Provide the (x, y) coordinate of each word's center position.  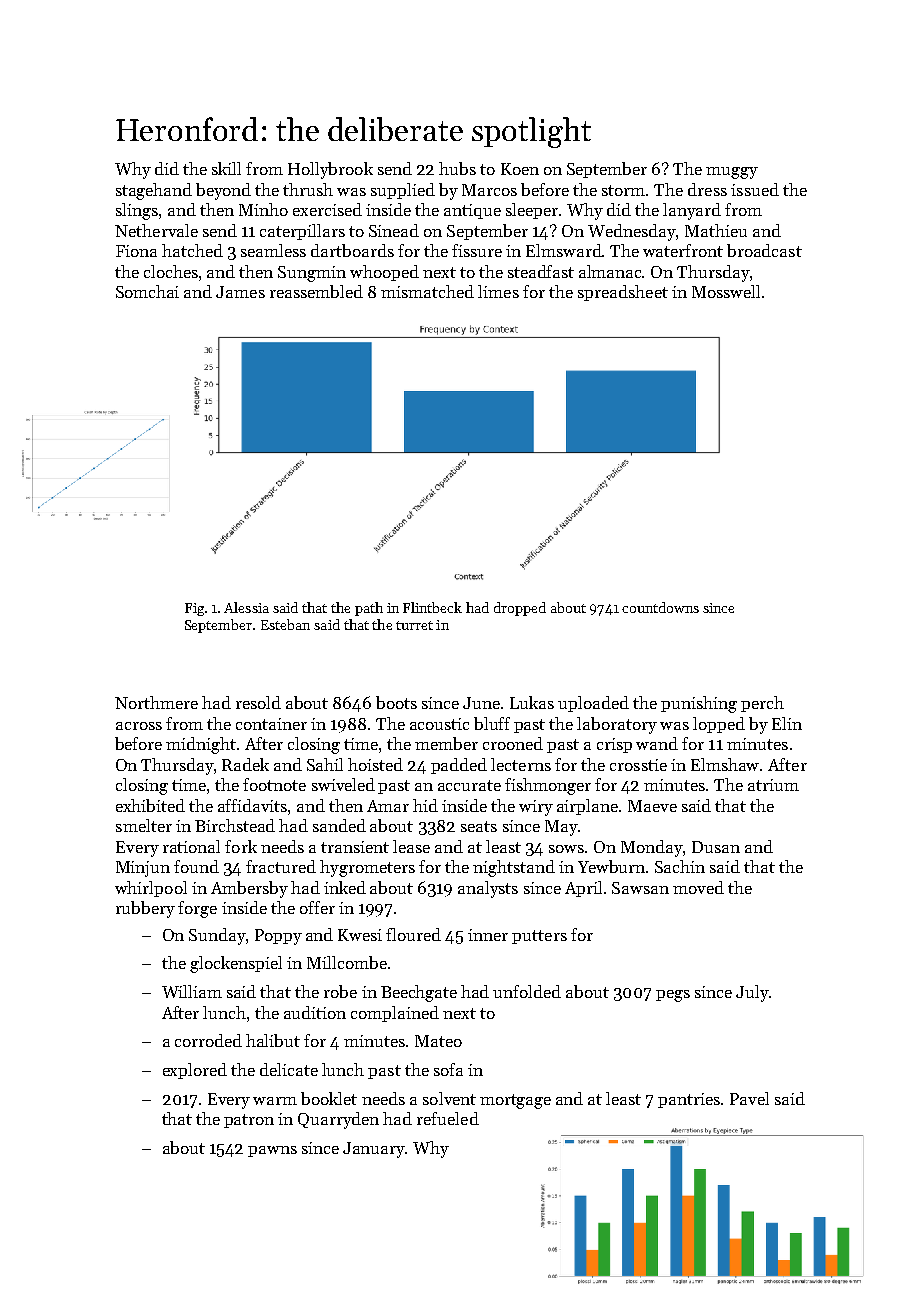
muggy (732, 173)
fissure (477, 250)
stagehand (154, 191)
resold (258, 702)
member (446, 743)
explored (195, 1071)
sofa (448, 1069)
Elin (787, 723)
